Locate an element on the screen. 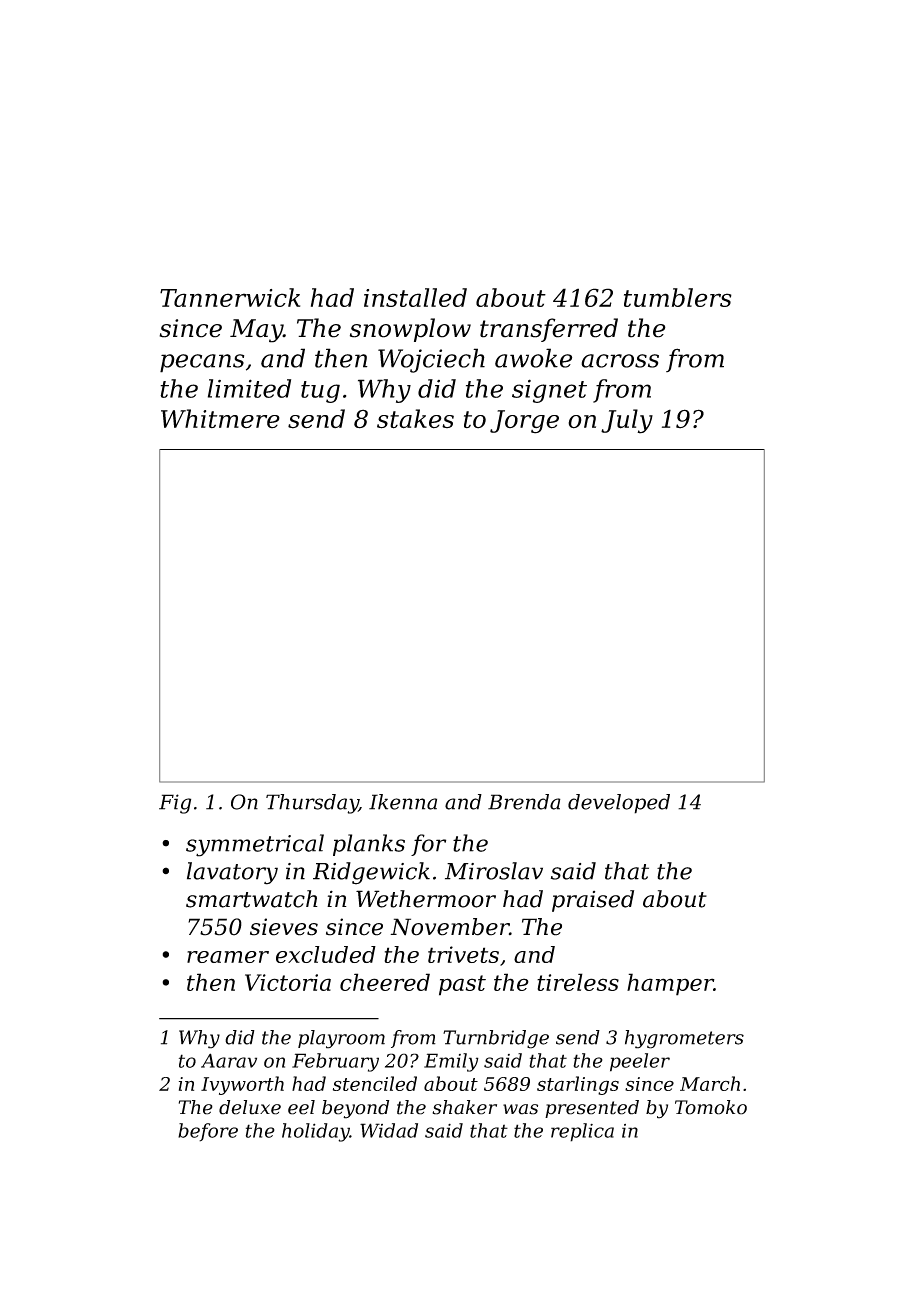 Image resolution: width=924 pixels, height=1311 pixels. Tomoko is located at coordinates (711, 1107).
